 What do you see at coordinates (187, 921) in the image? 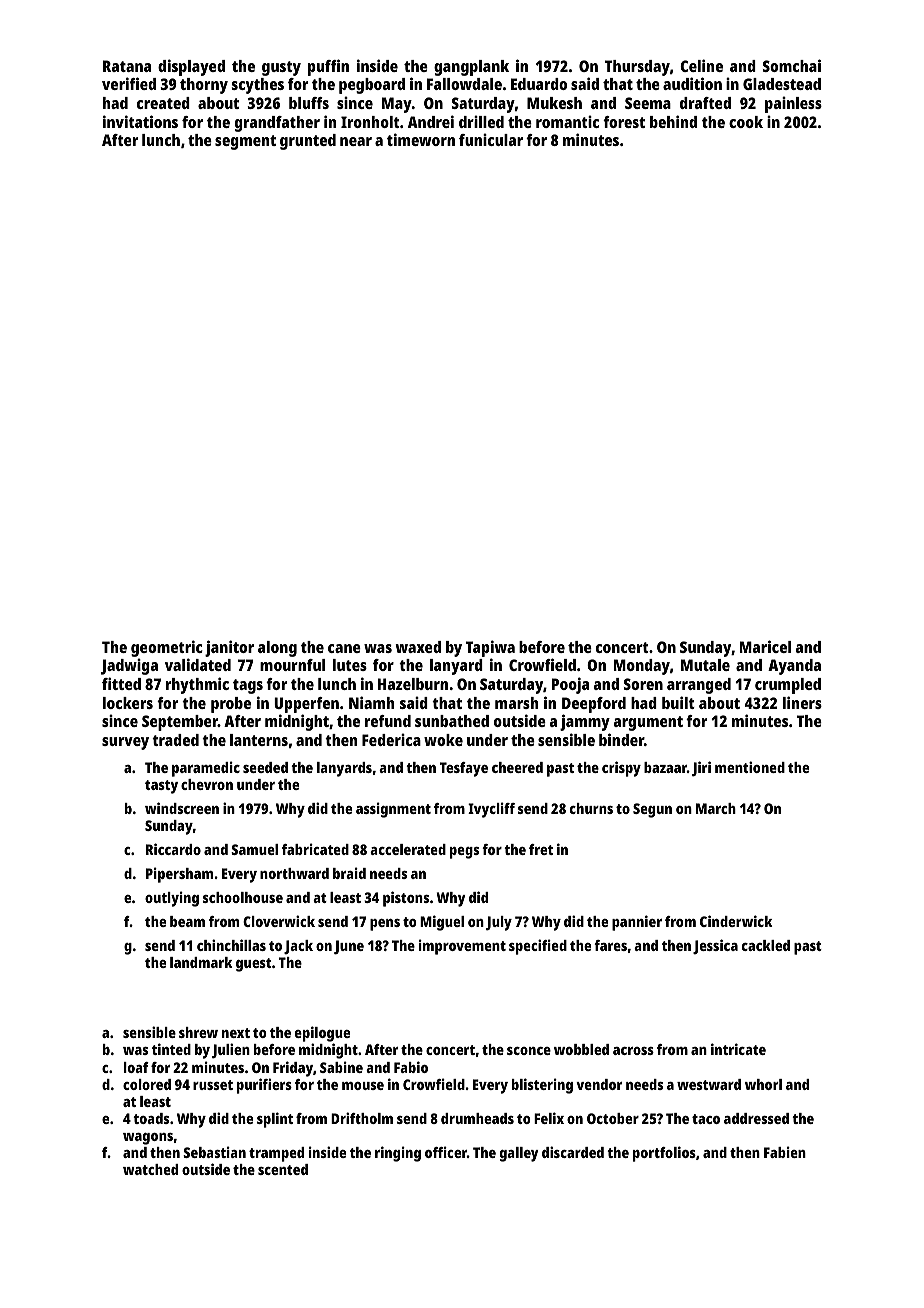
I see `beam` at bounding box center [187, 921].
